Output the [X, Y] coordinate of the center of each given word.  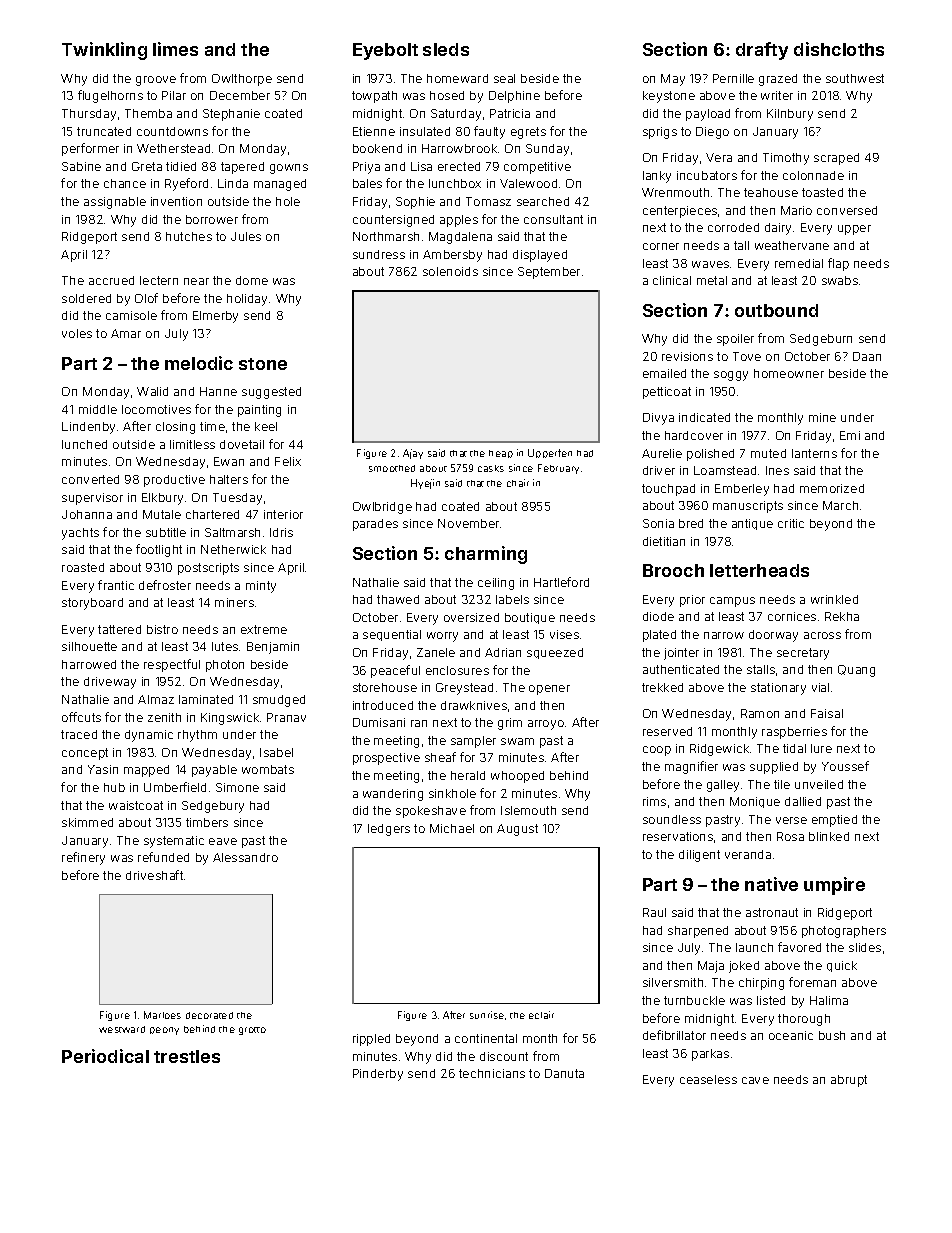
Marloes [162, 1015]
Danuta [564, 1073]
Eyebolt [385, 51]
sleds [446, 49]
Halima [829, 1000]
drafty [762, 51]
